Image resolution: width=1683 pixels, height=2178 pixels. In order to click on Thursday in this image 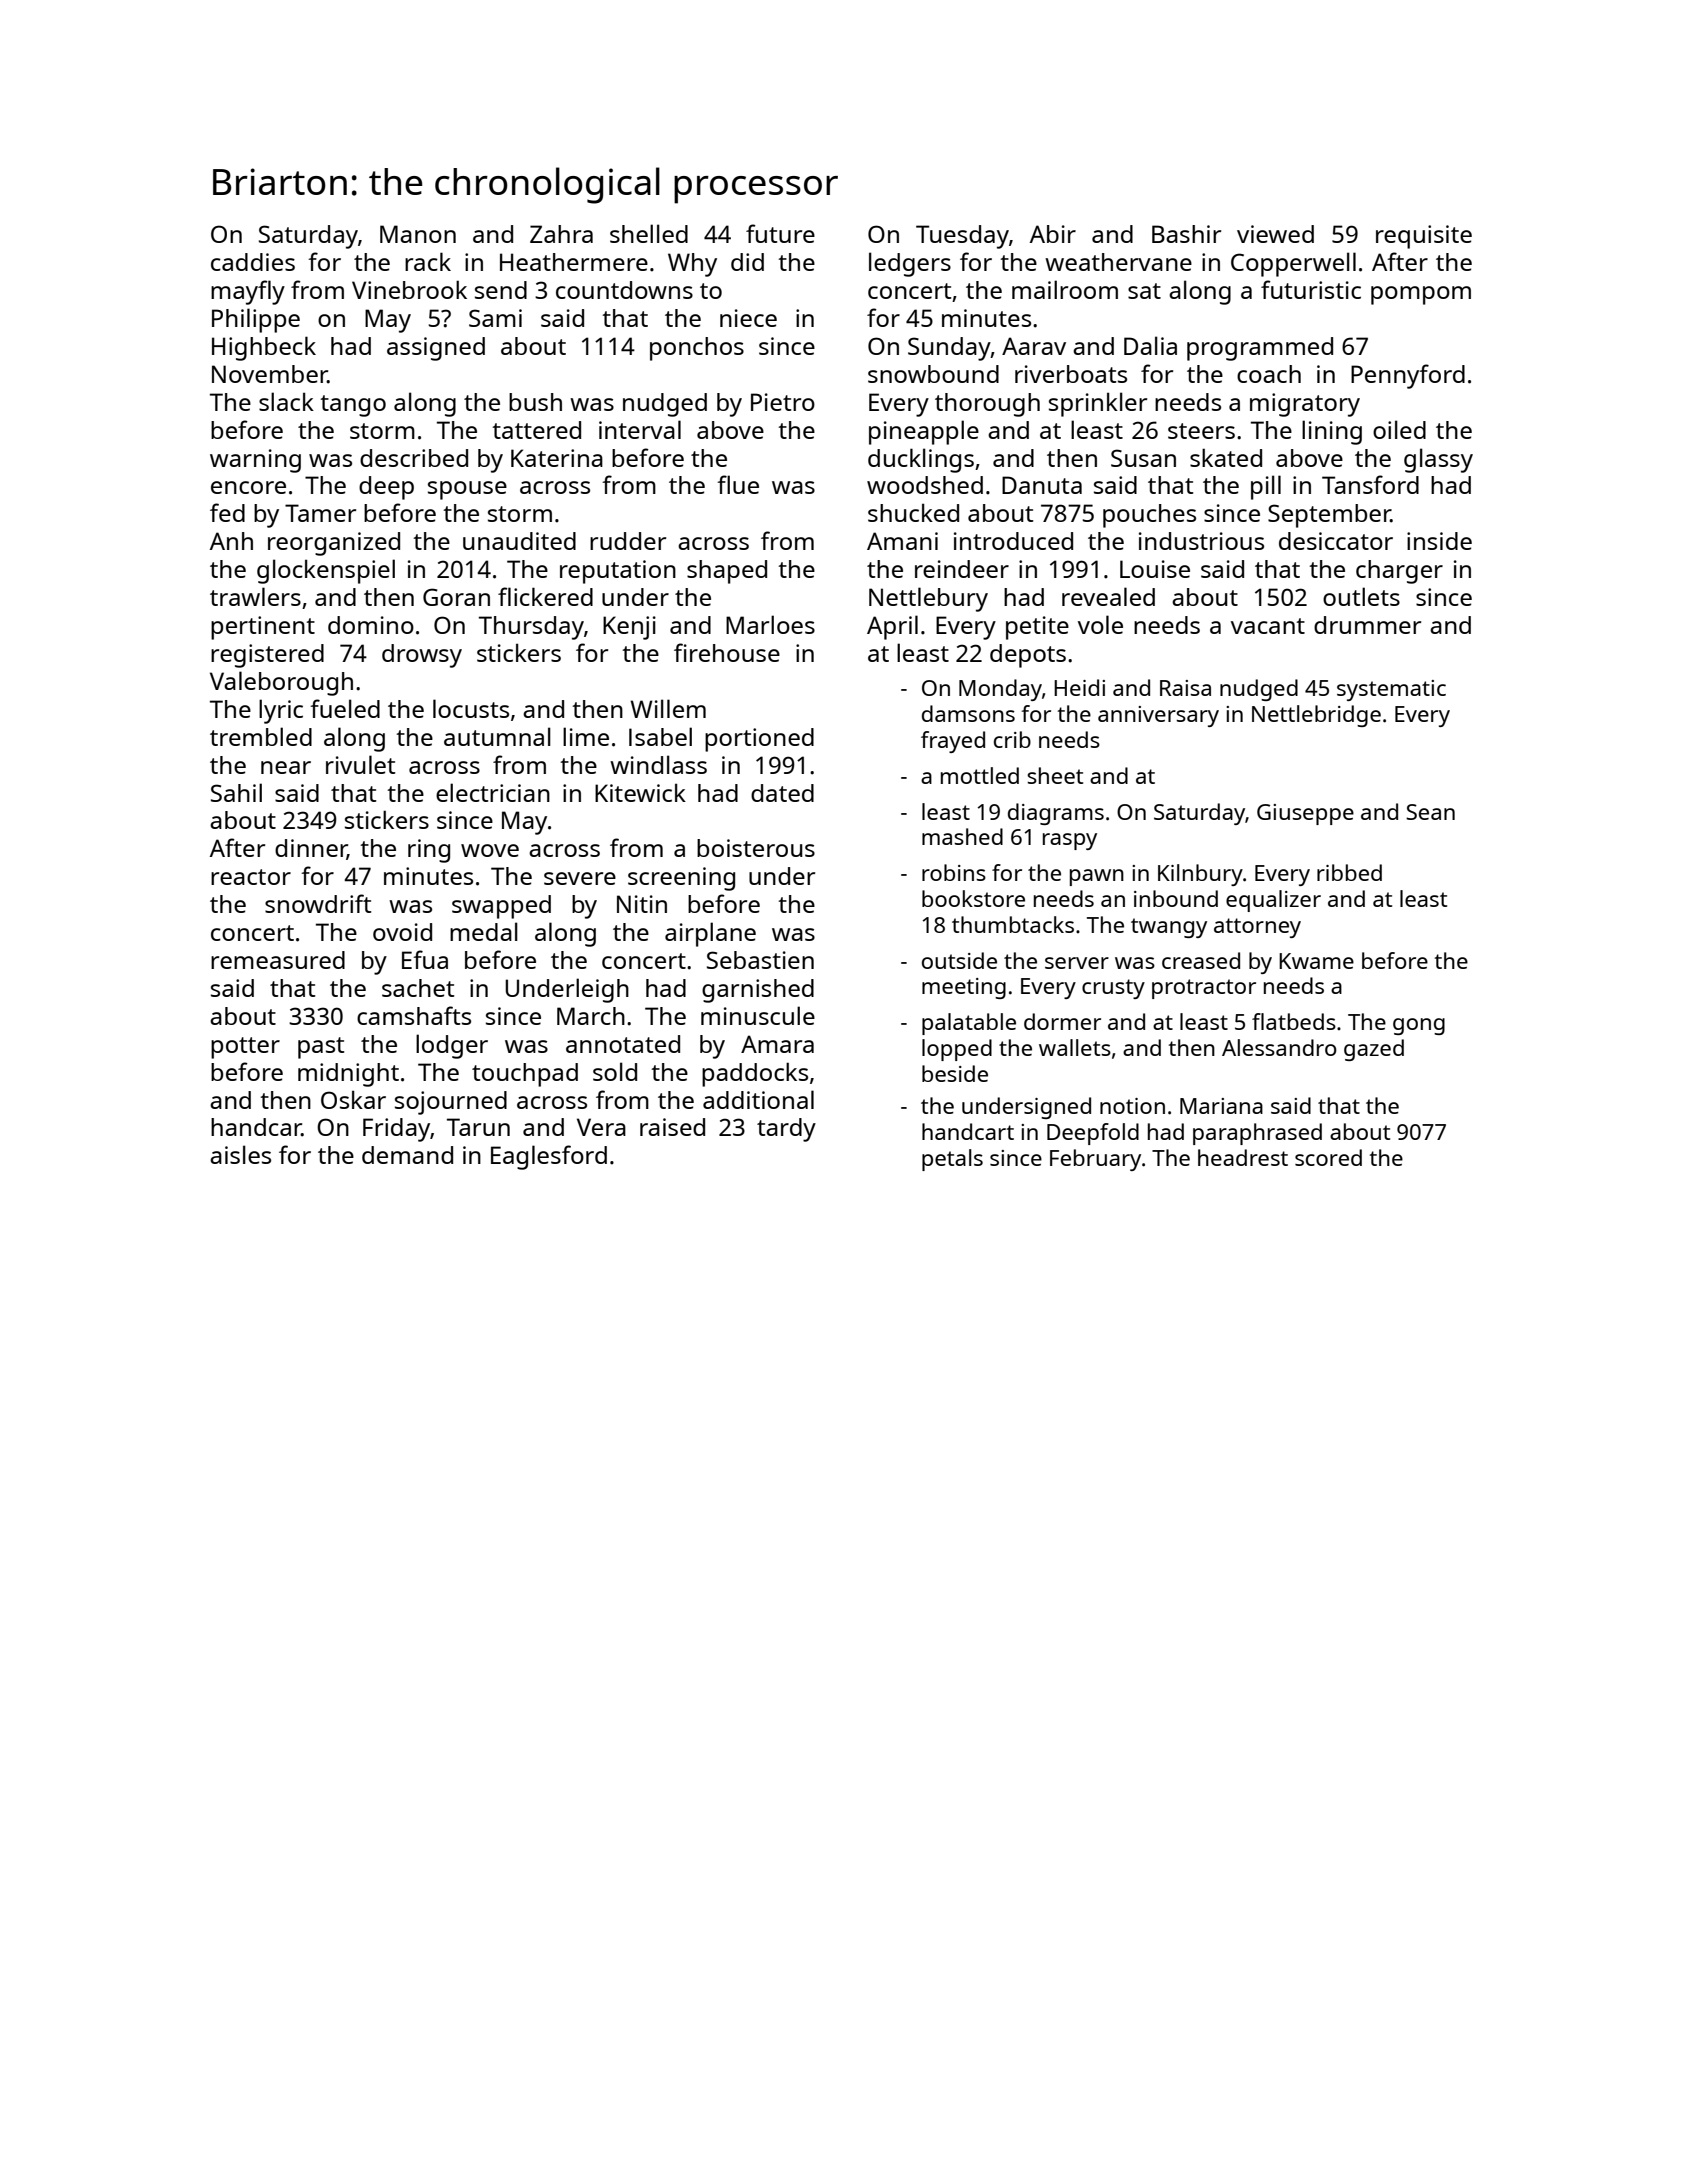, I will do `click(531, 628)`.
